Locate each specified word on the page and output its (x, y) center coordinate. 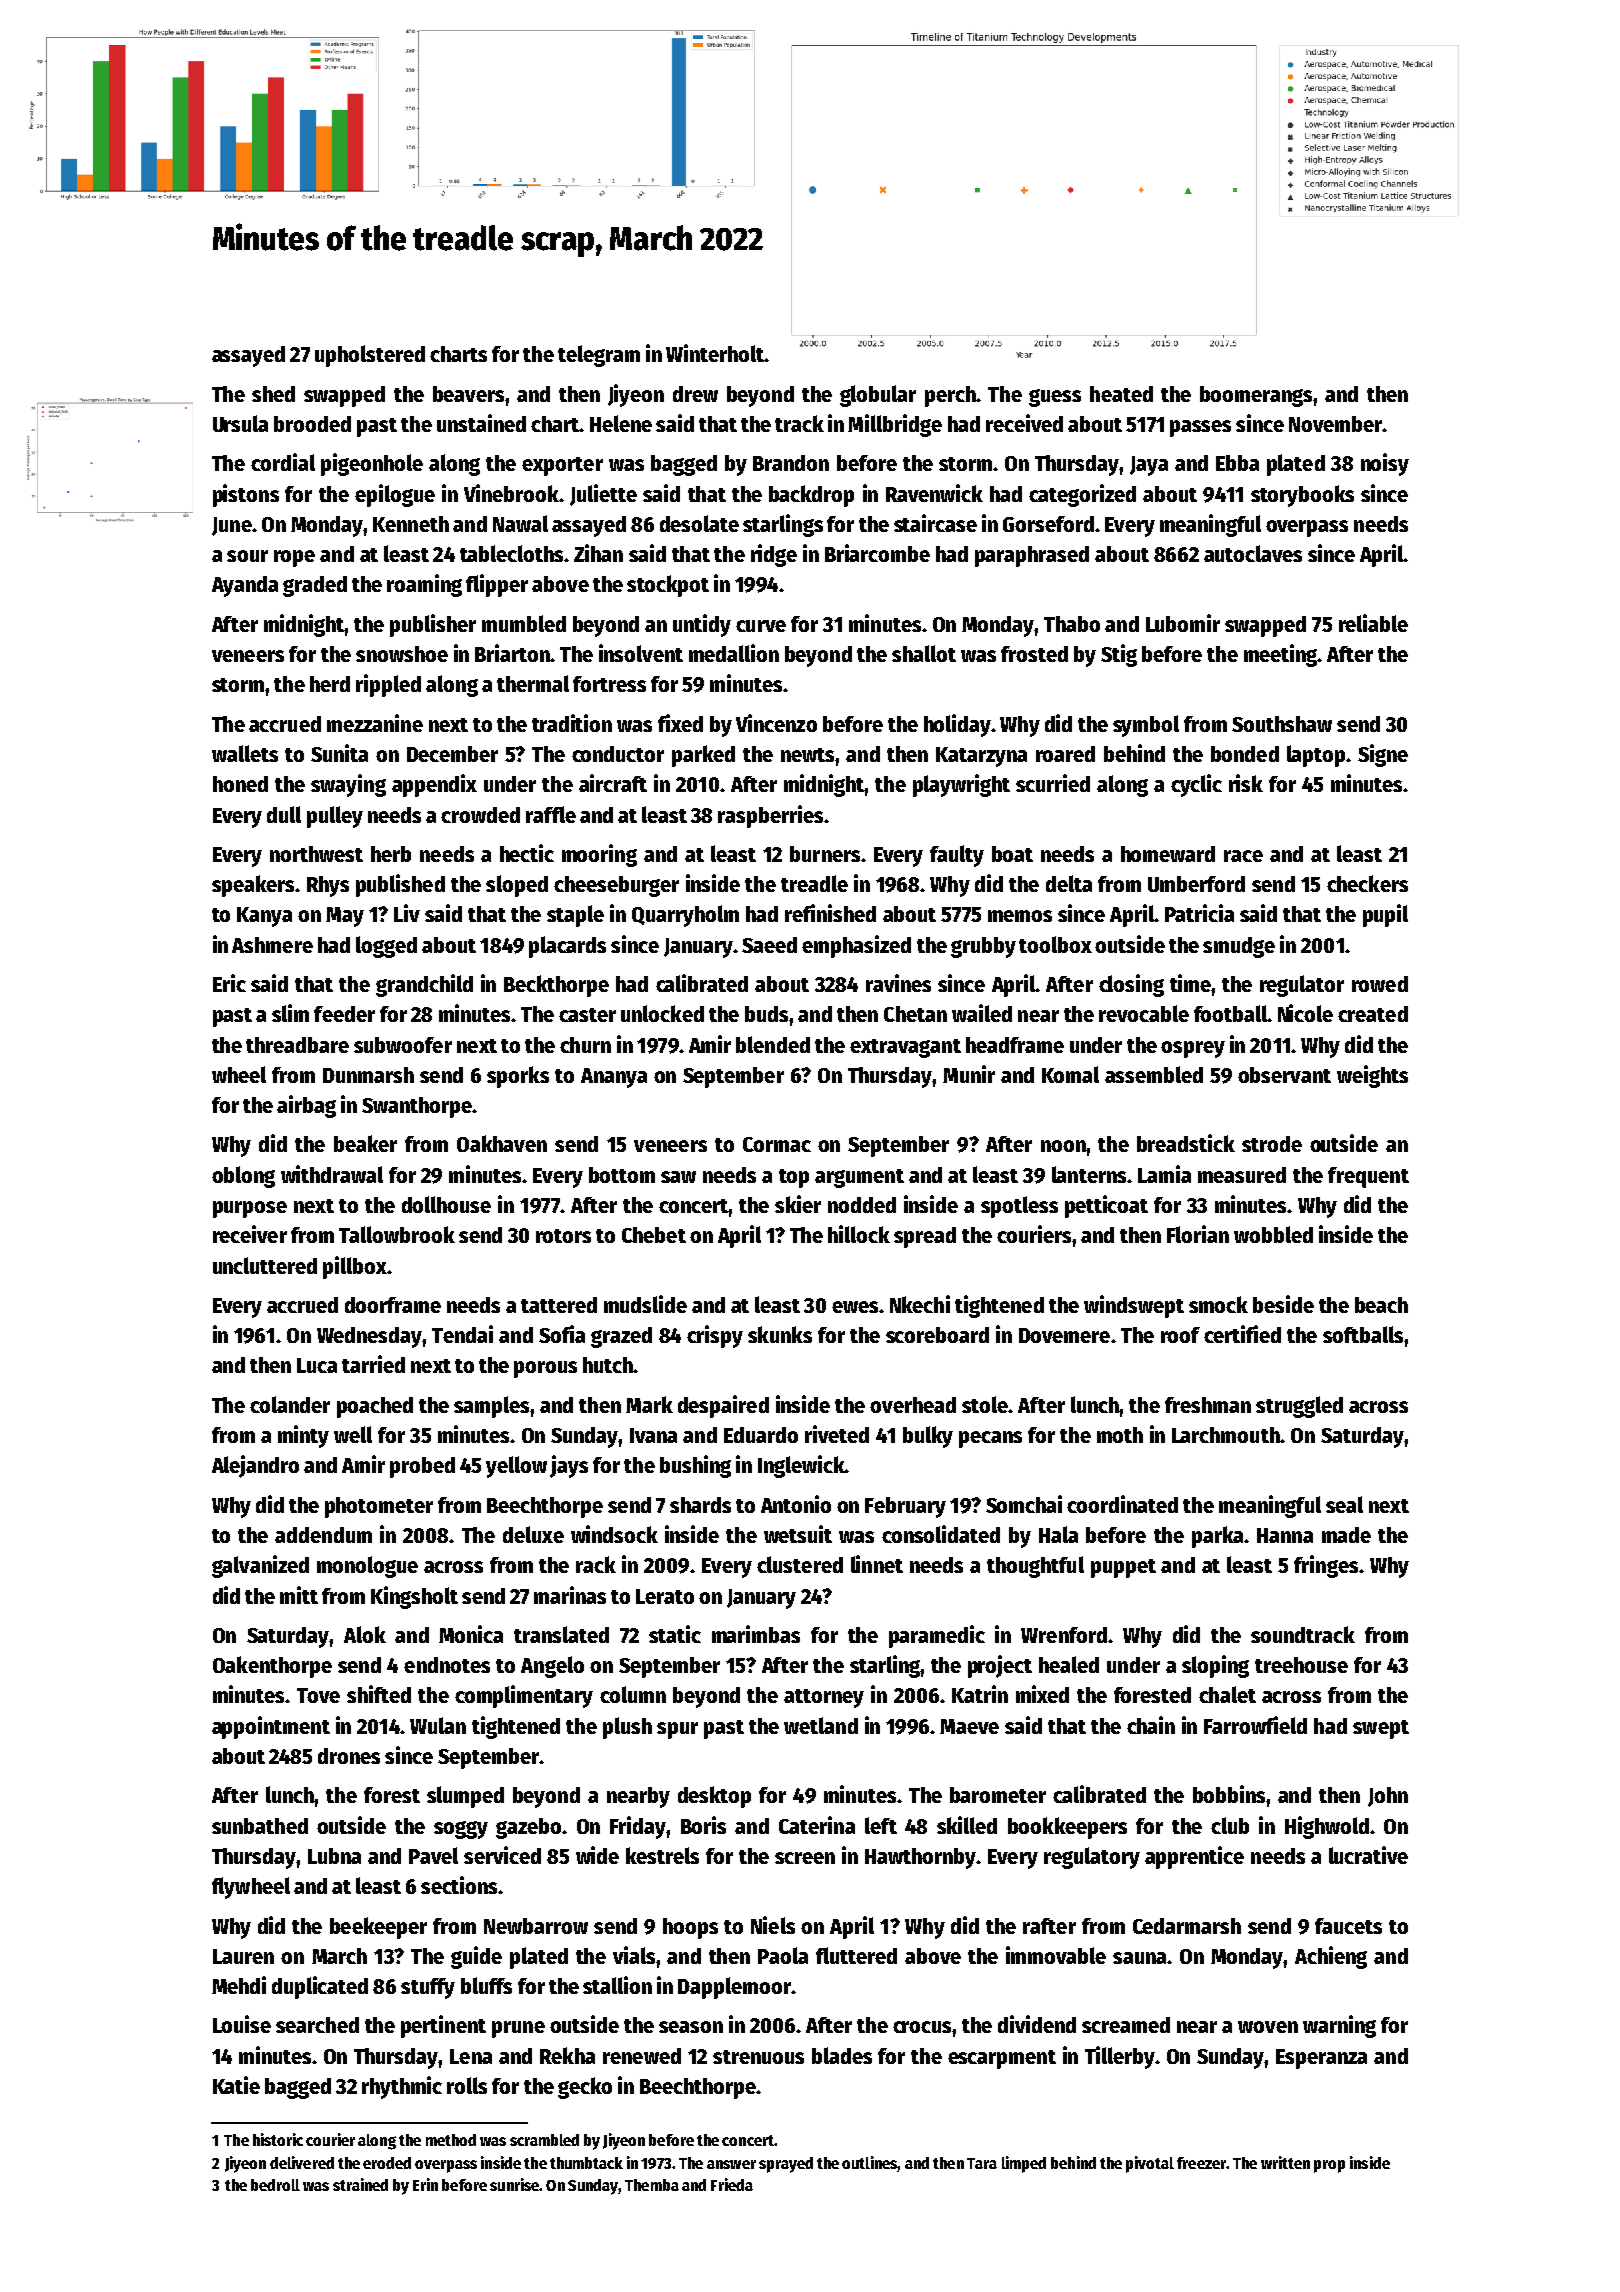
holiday (957, 725)
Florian (1198, 1234)
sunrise (515, 2184)
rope (294, 558)
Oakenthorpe (272, 1667)
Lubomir (1183, 623)
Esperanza (1321, 2059)
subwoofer (403, 1045)
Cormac (777, 1144)
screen (805, 1858)
